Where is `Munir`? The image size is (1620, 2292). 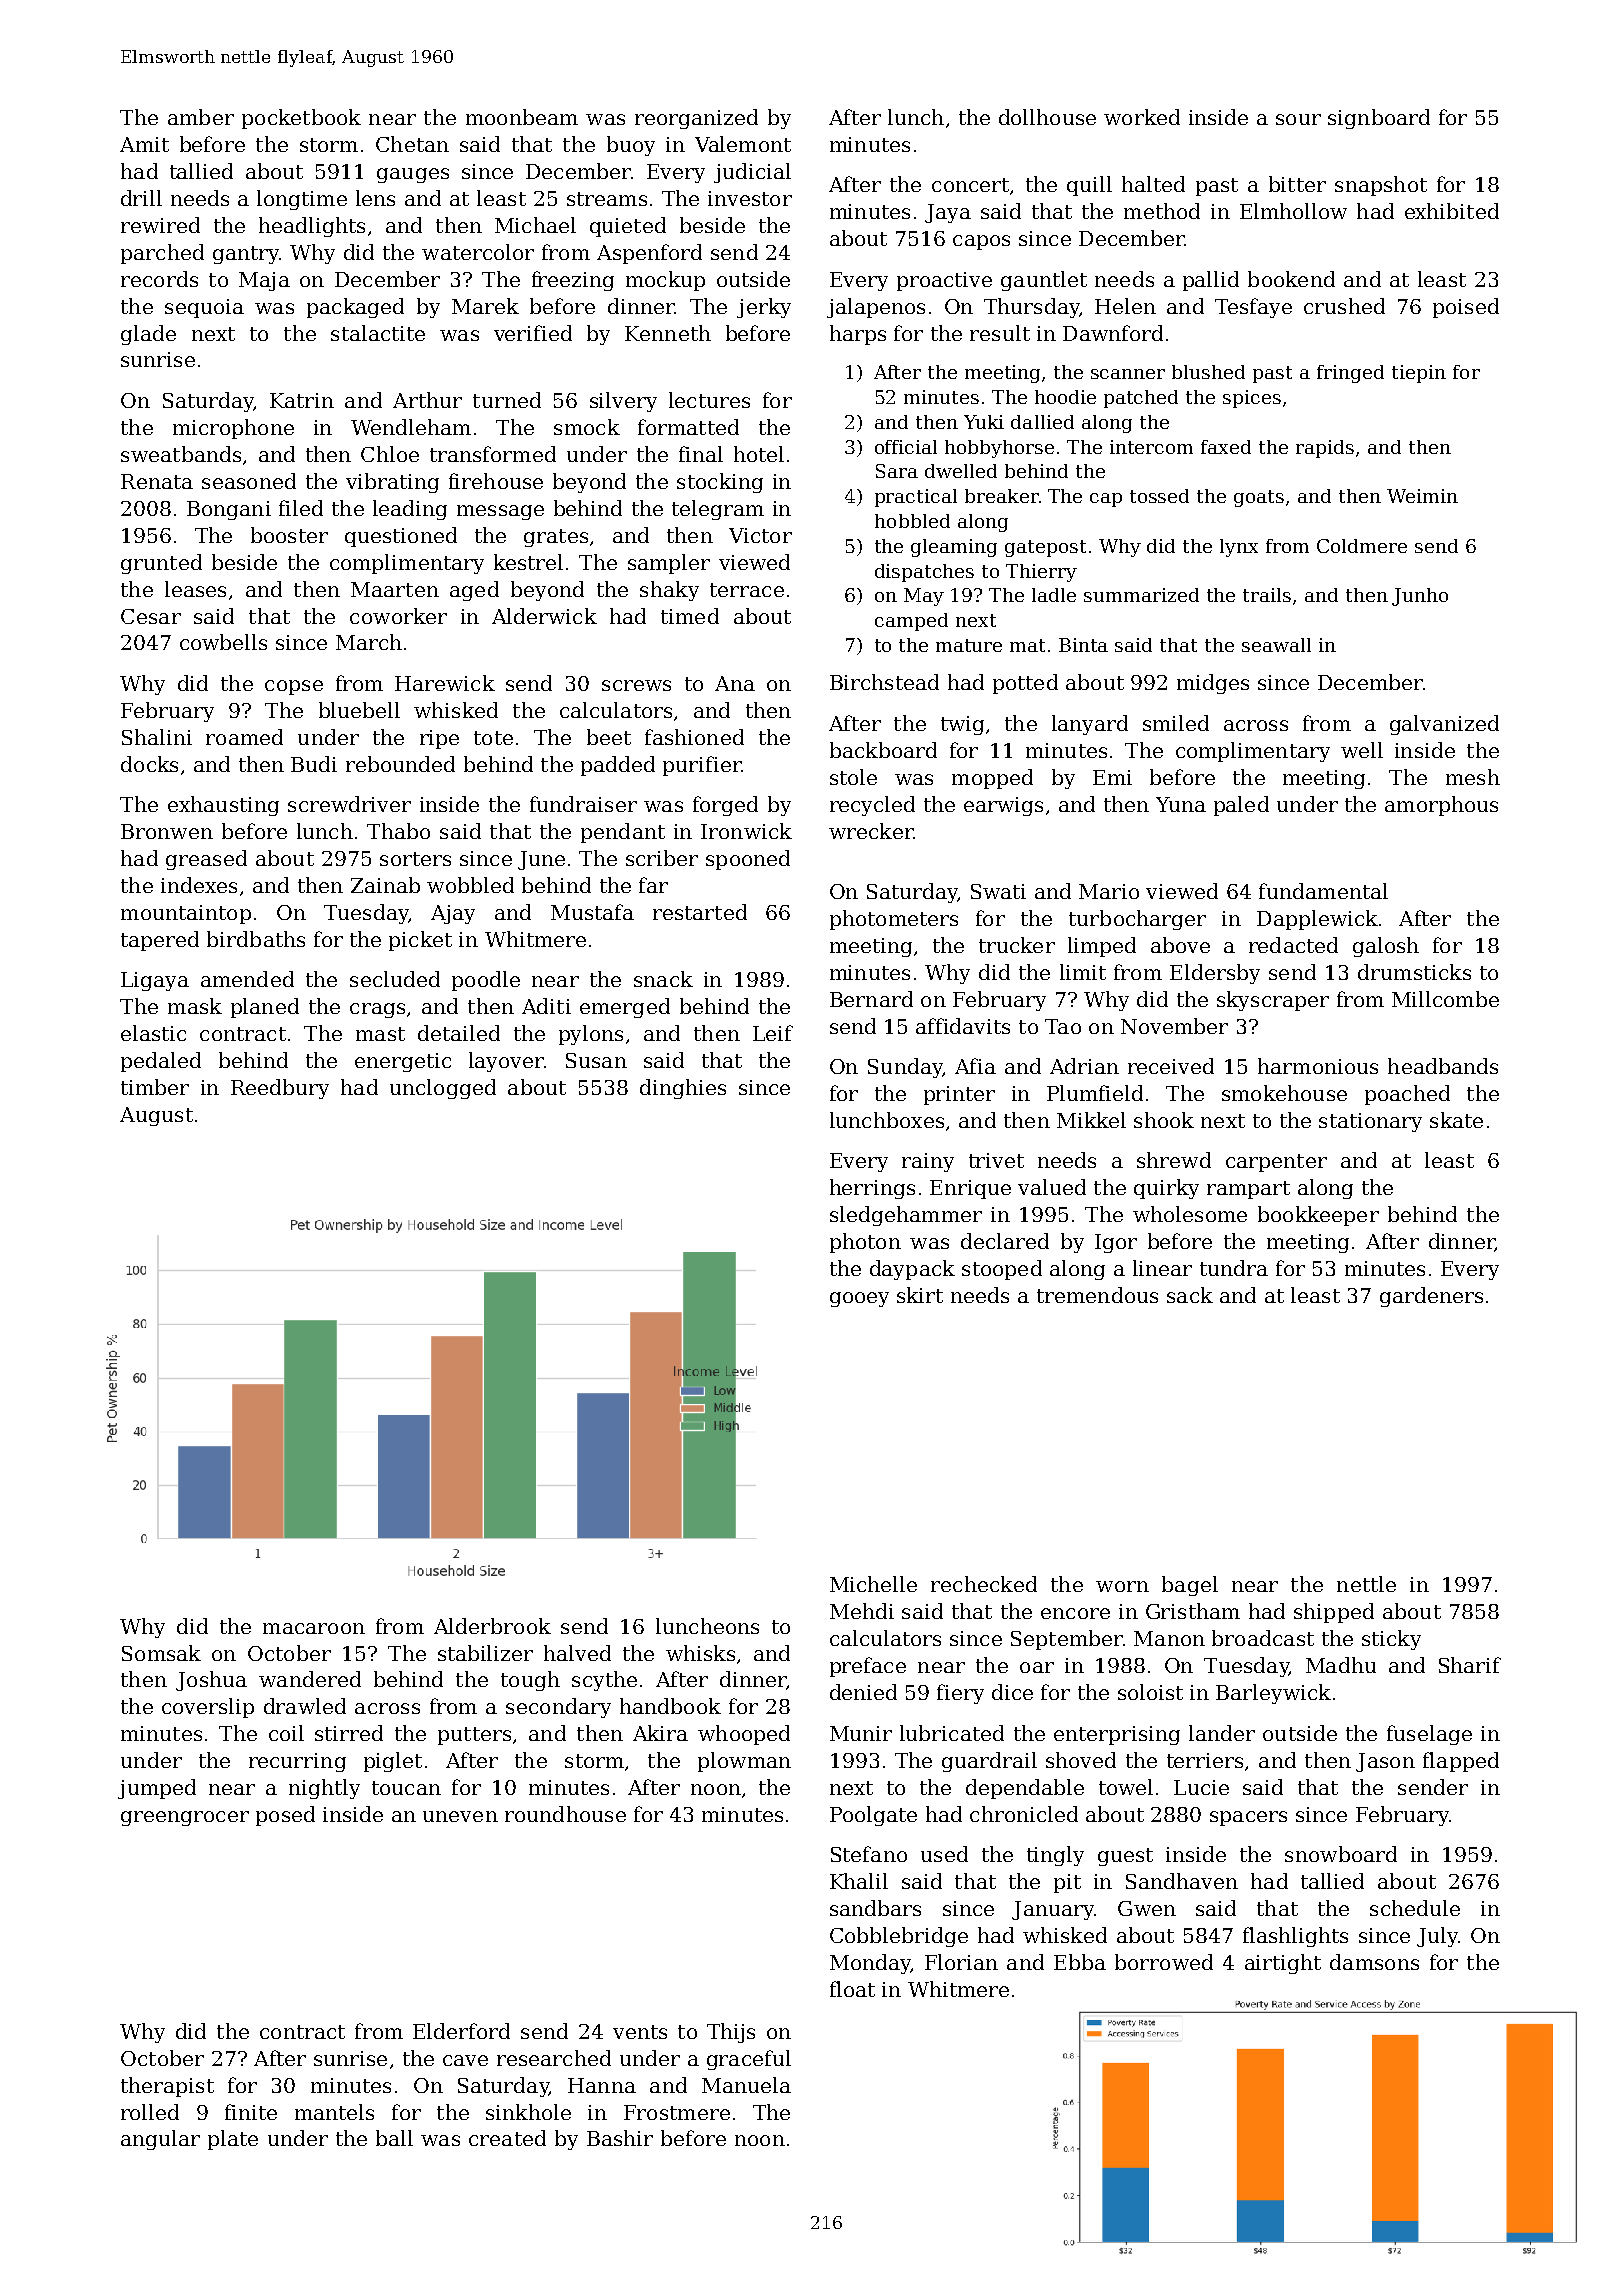 Munir is located at coordinates (861, 1733).
